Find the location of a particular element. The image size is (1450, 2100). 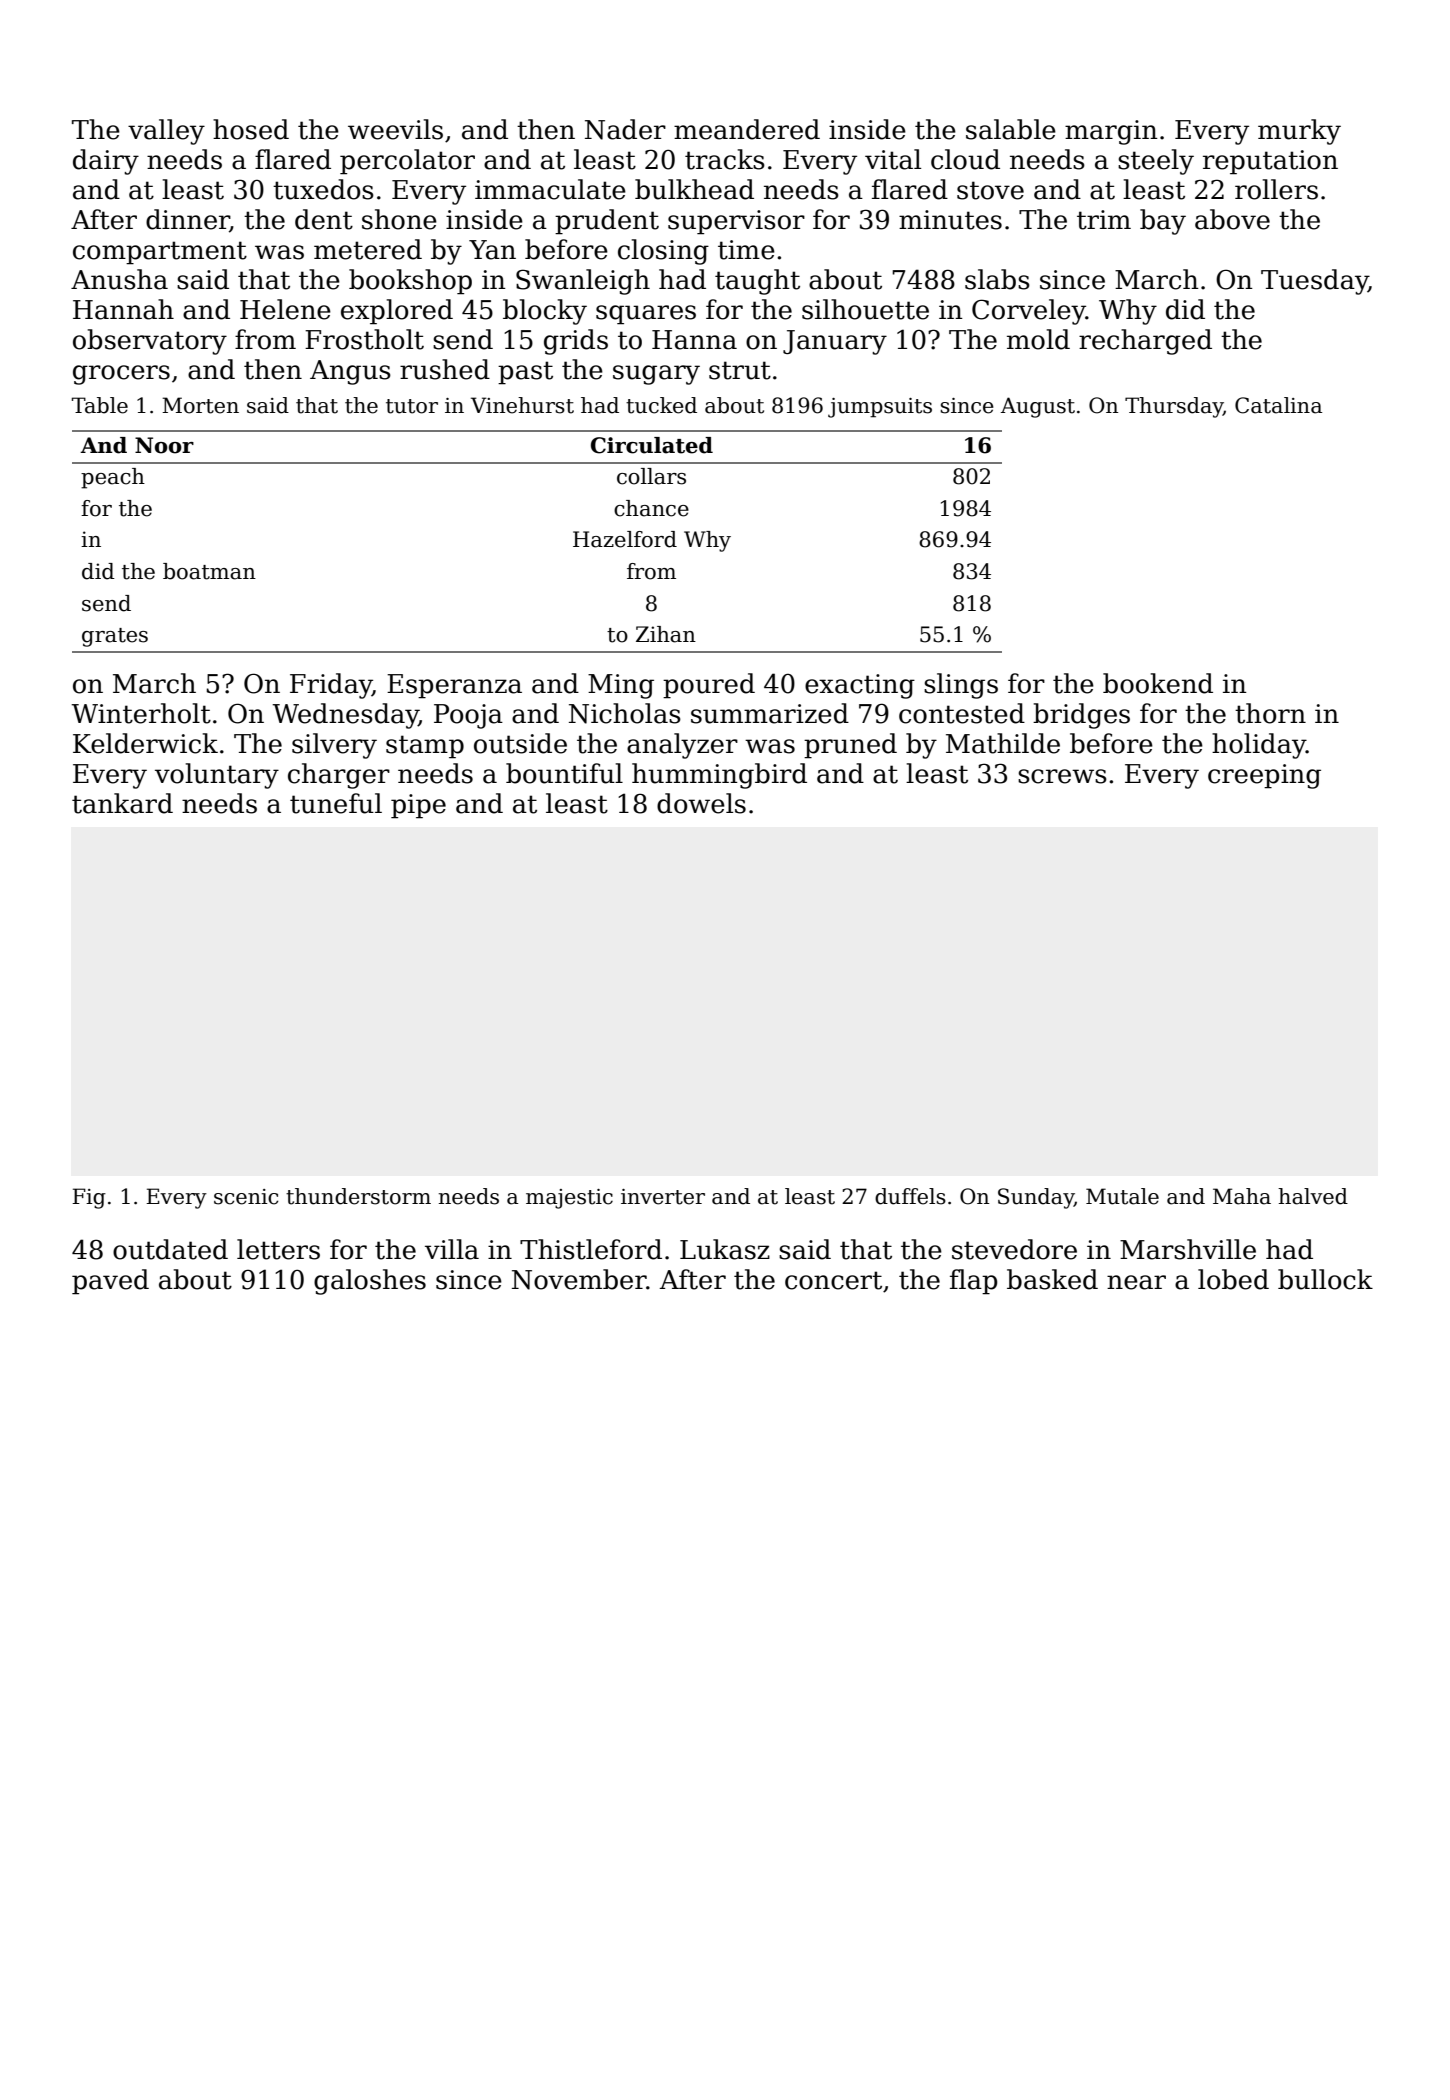

tuxedos is located at coordinates (323, 189).
